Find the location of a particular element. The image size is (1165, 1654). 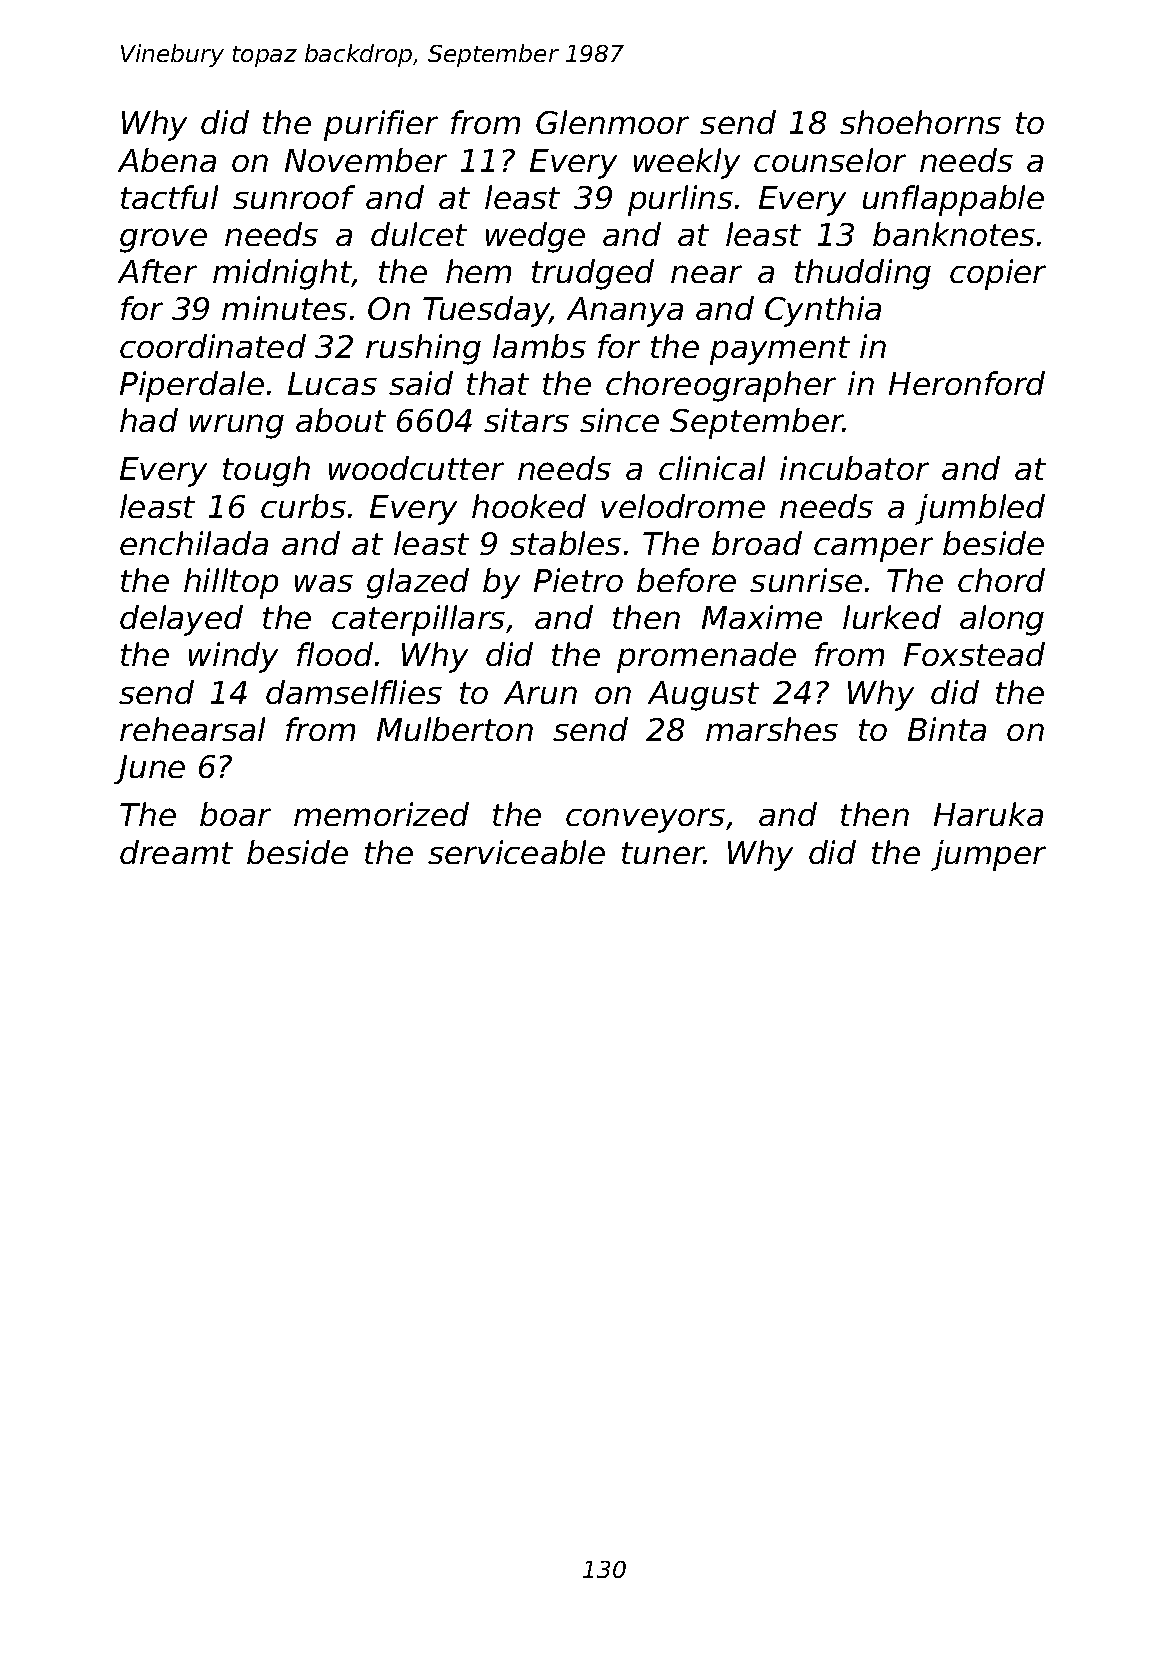

dreamt is located at coordinates (176, 852).
